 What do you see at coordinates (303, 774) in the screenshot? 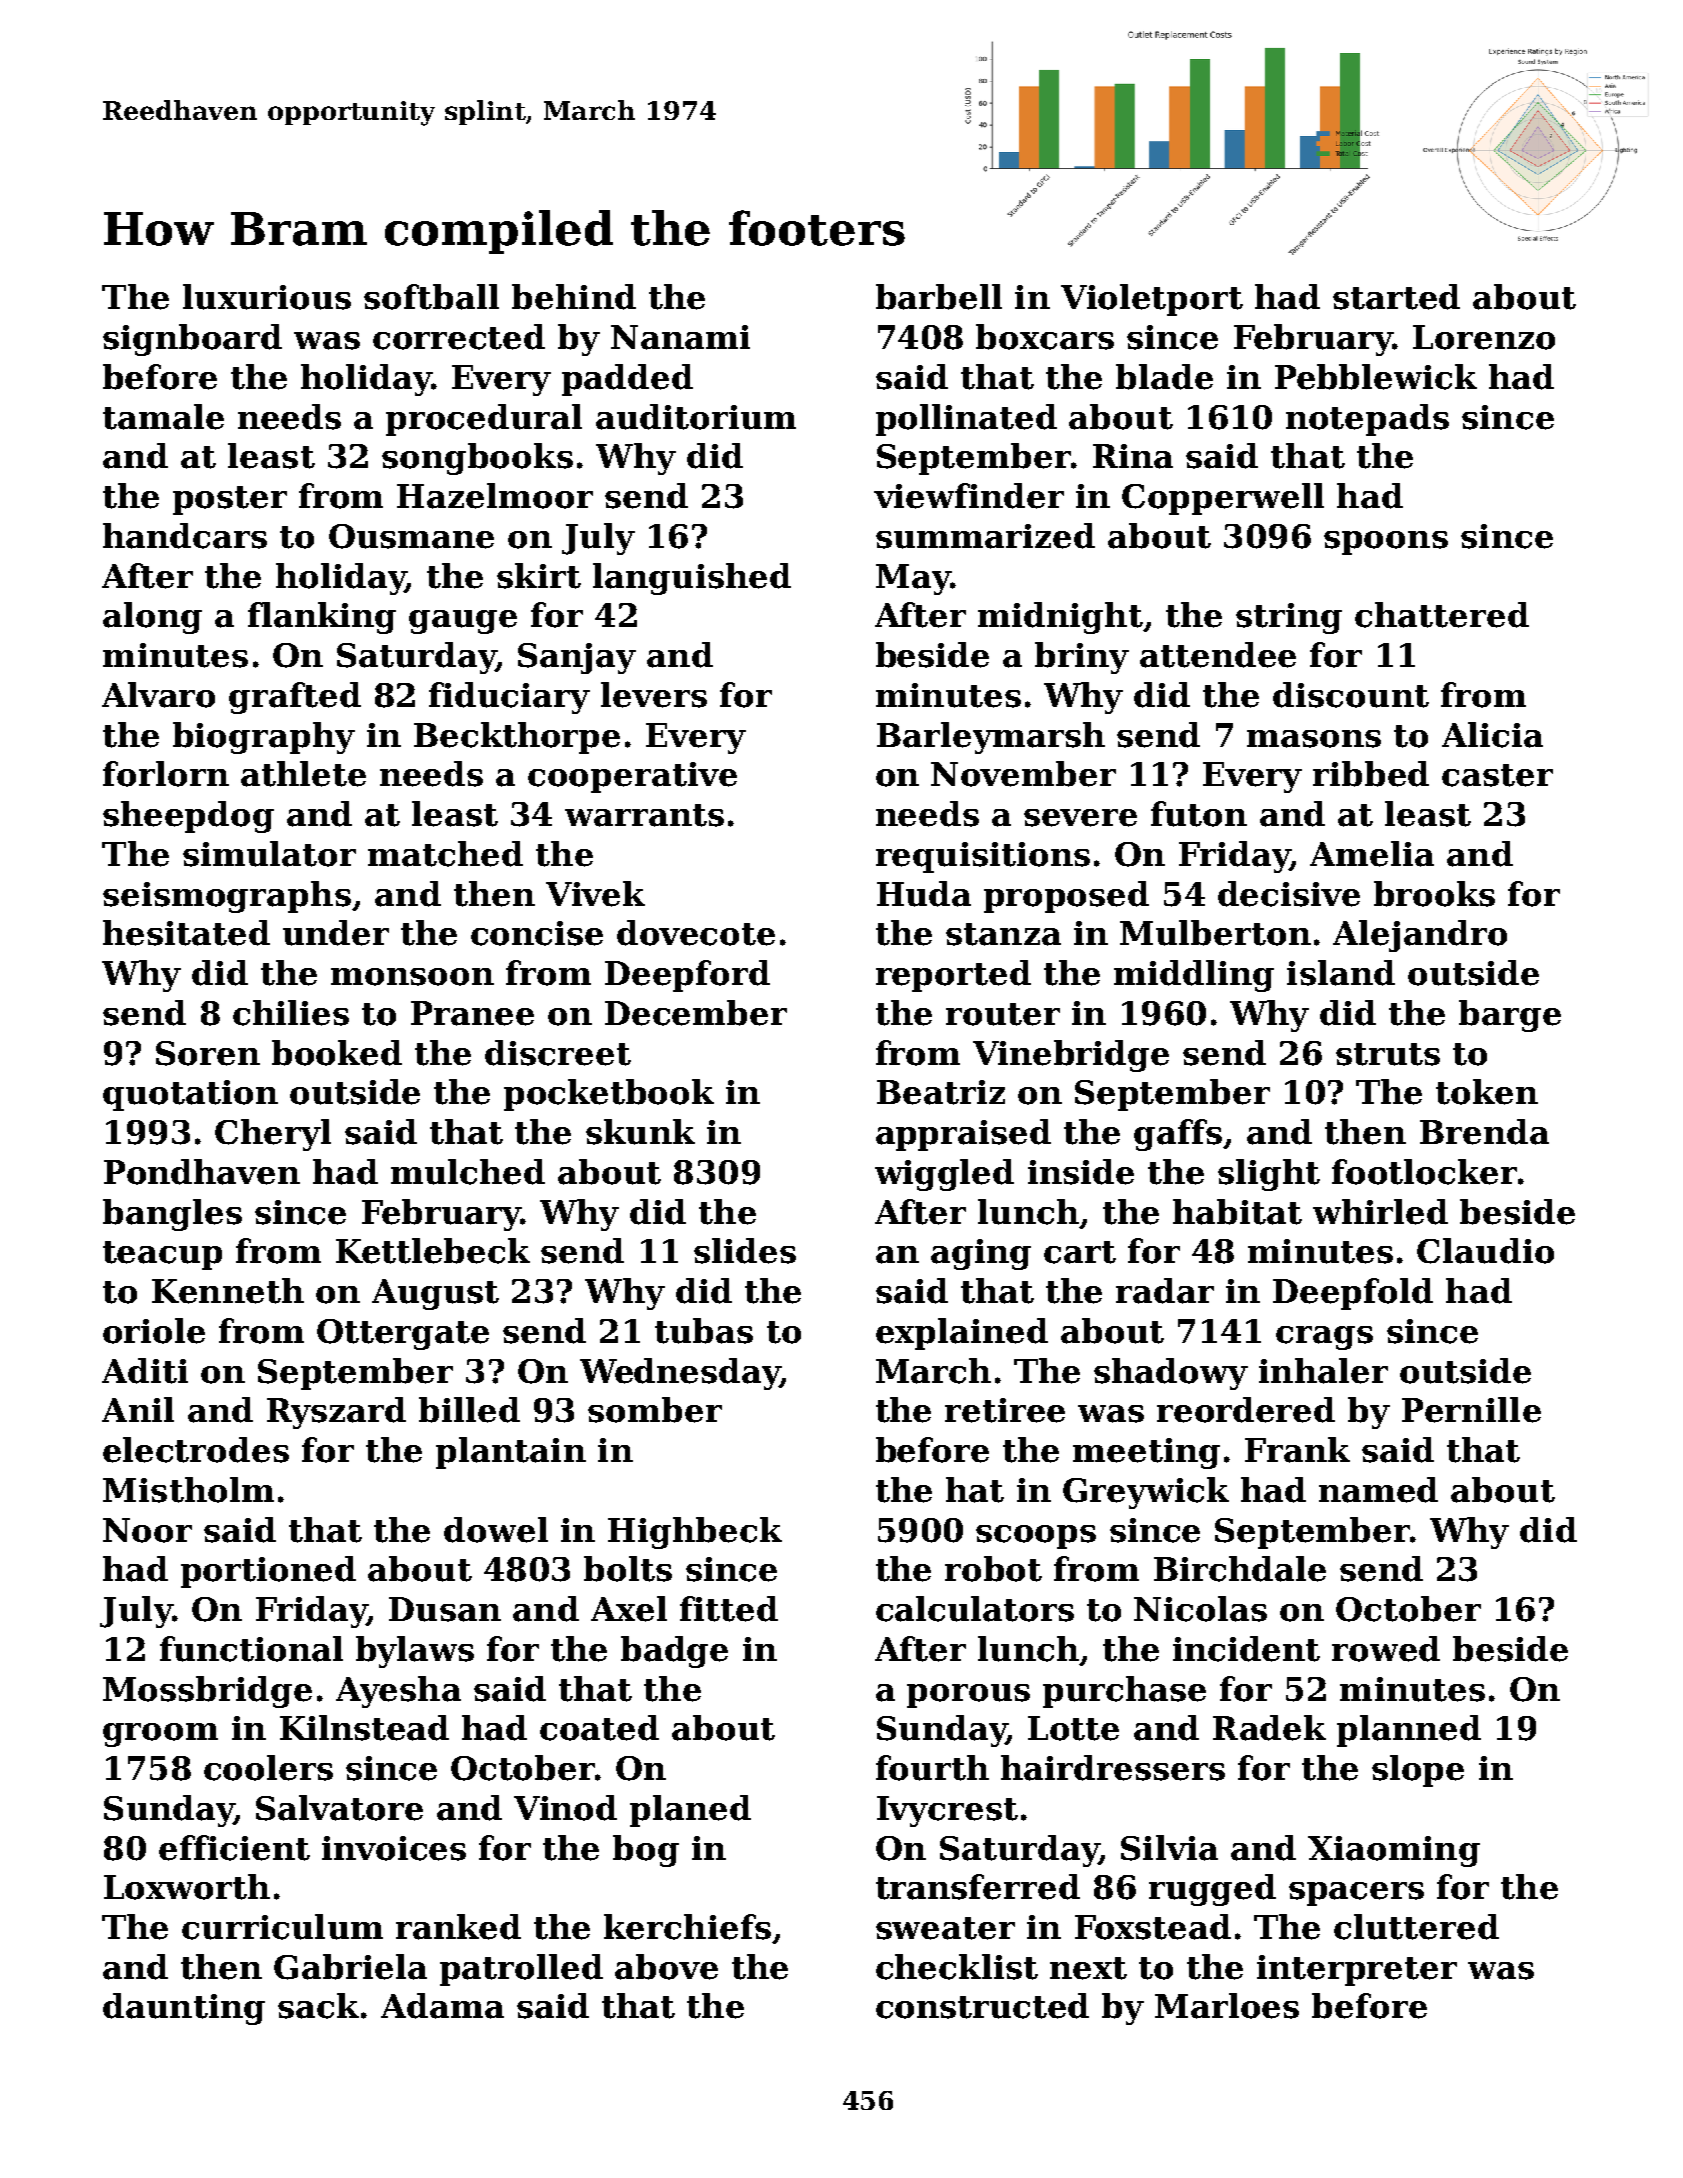
I see `athlete` at bounding box center [303, 774].
